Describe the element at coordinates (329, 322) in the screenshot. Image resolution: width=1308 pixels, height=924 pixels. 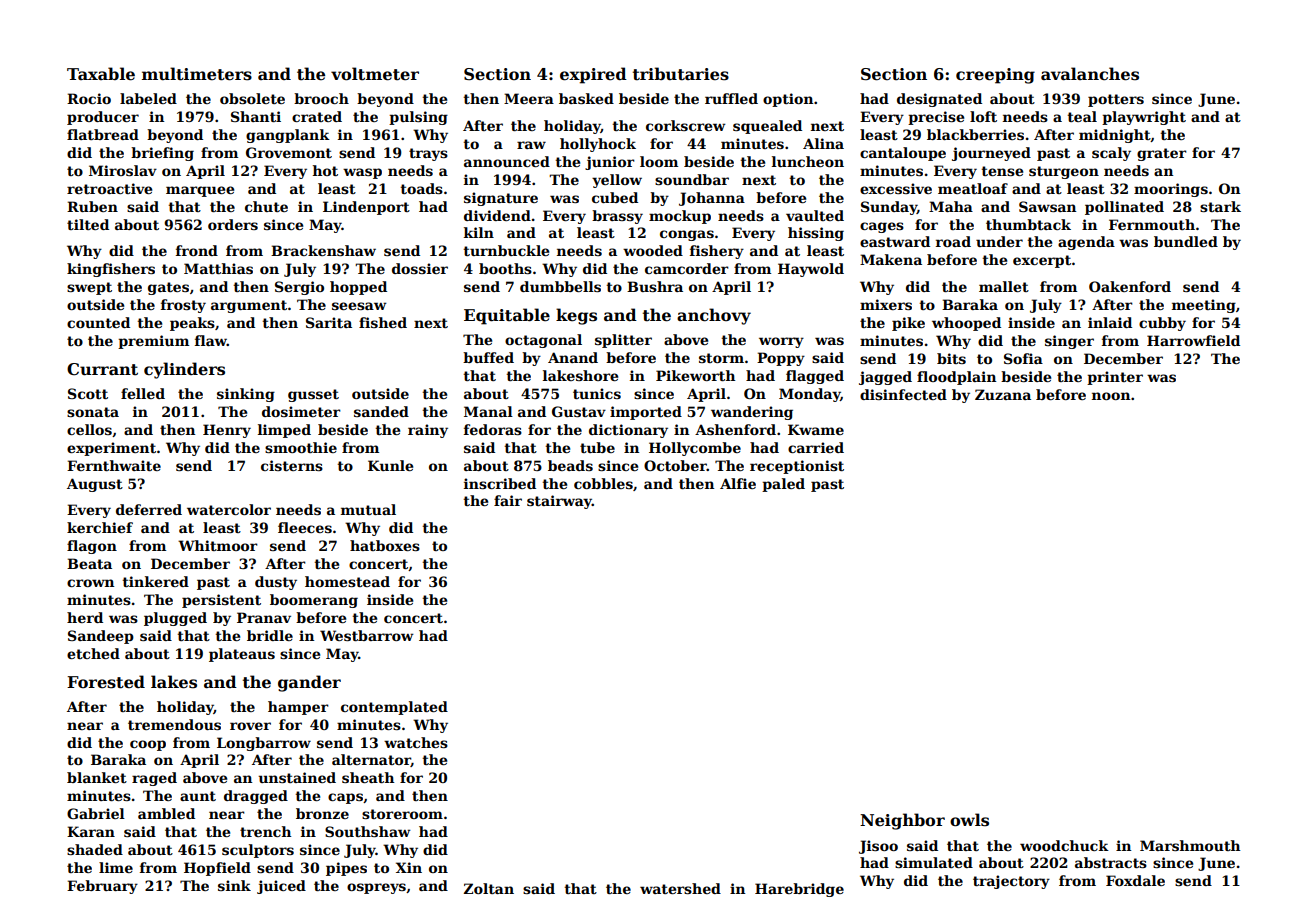
I see `Sarita` at that location.
